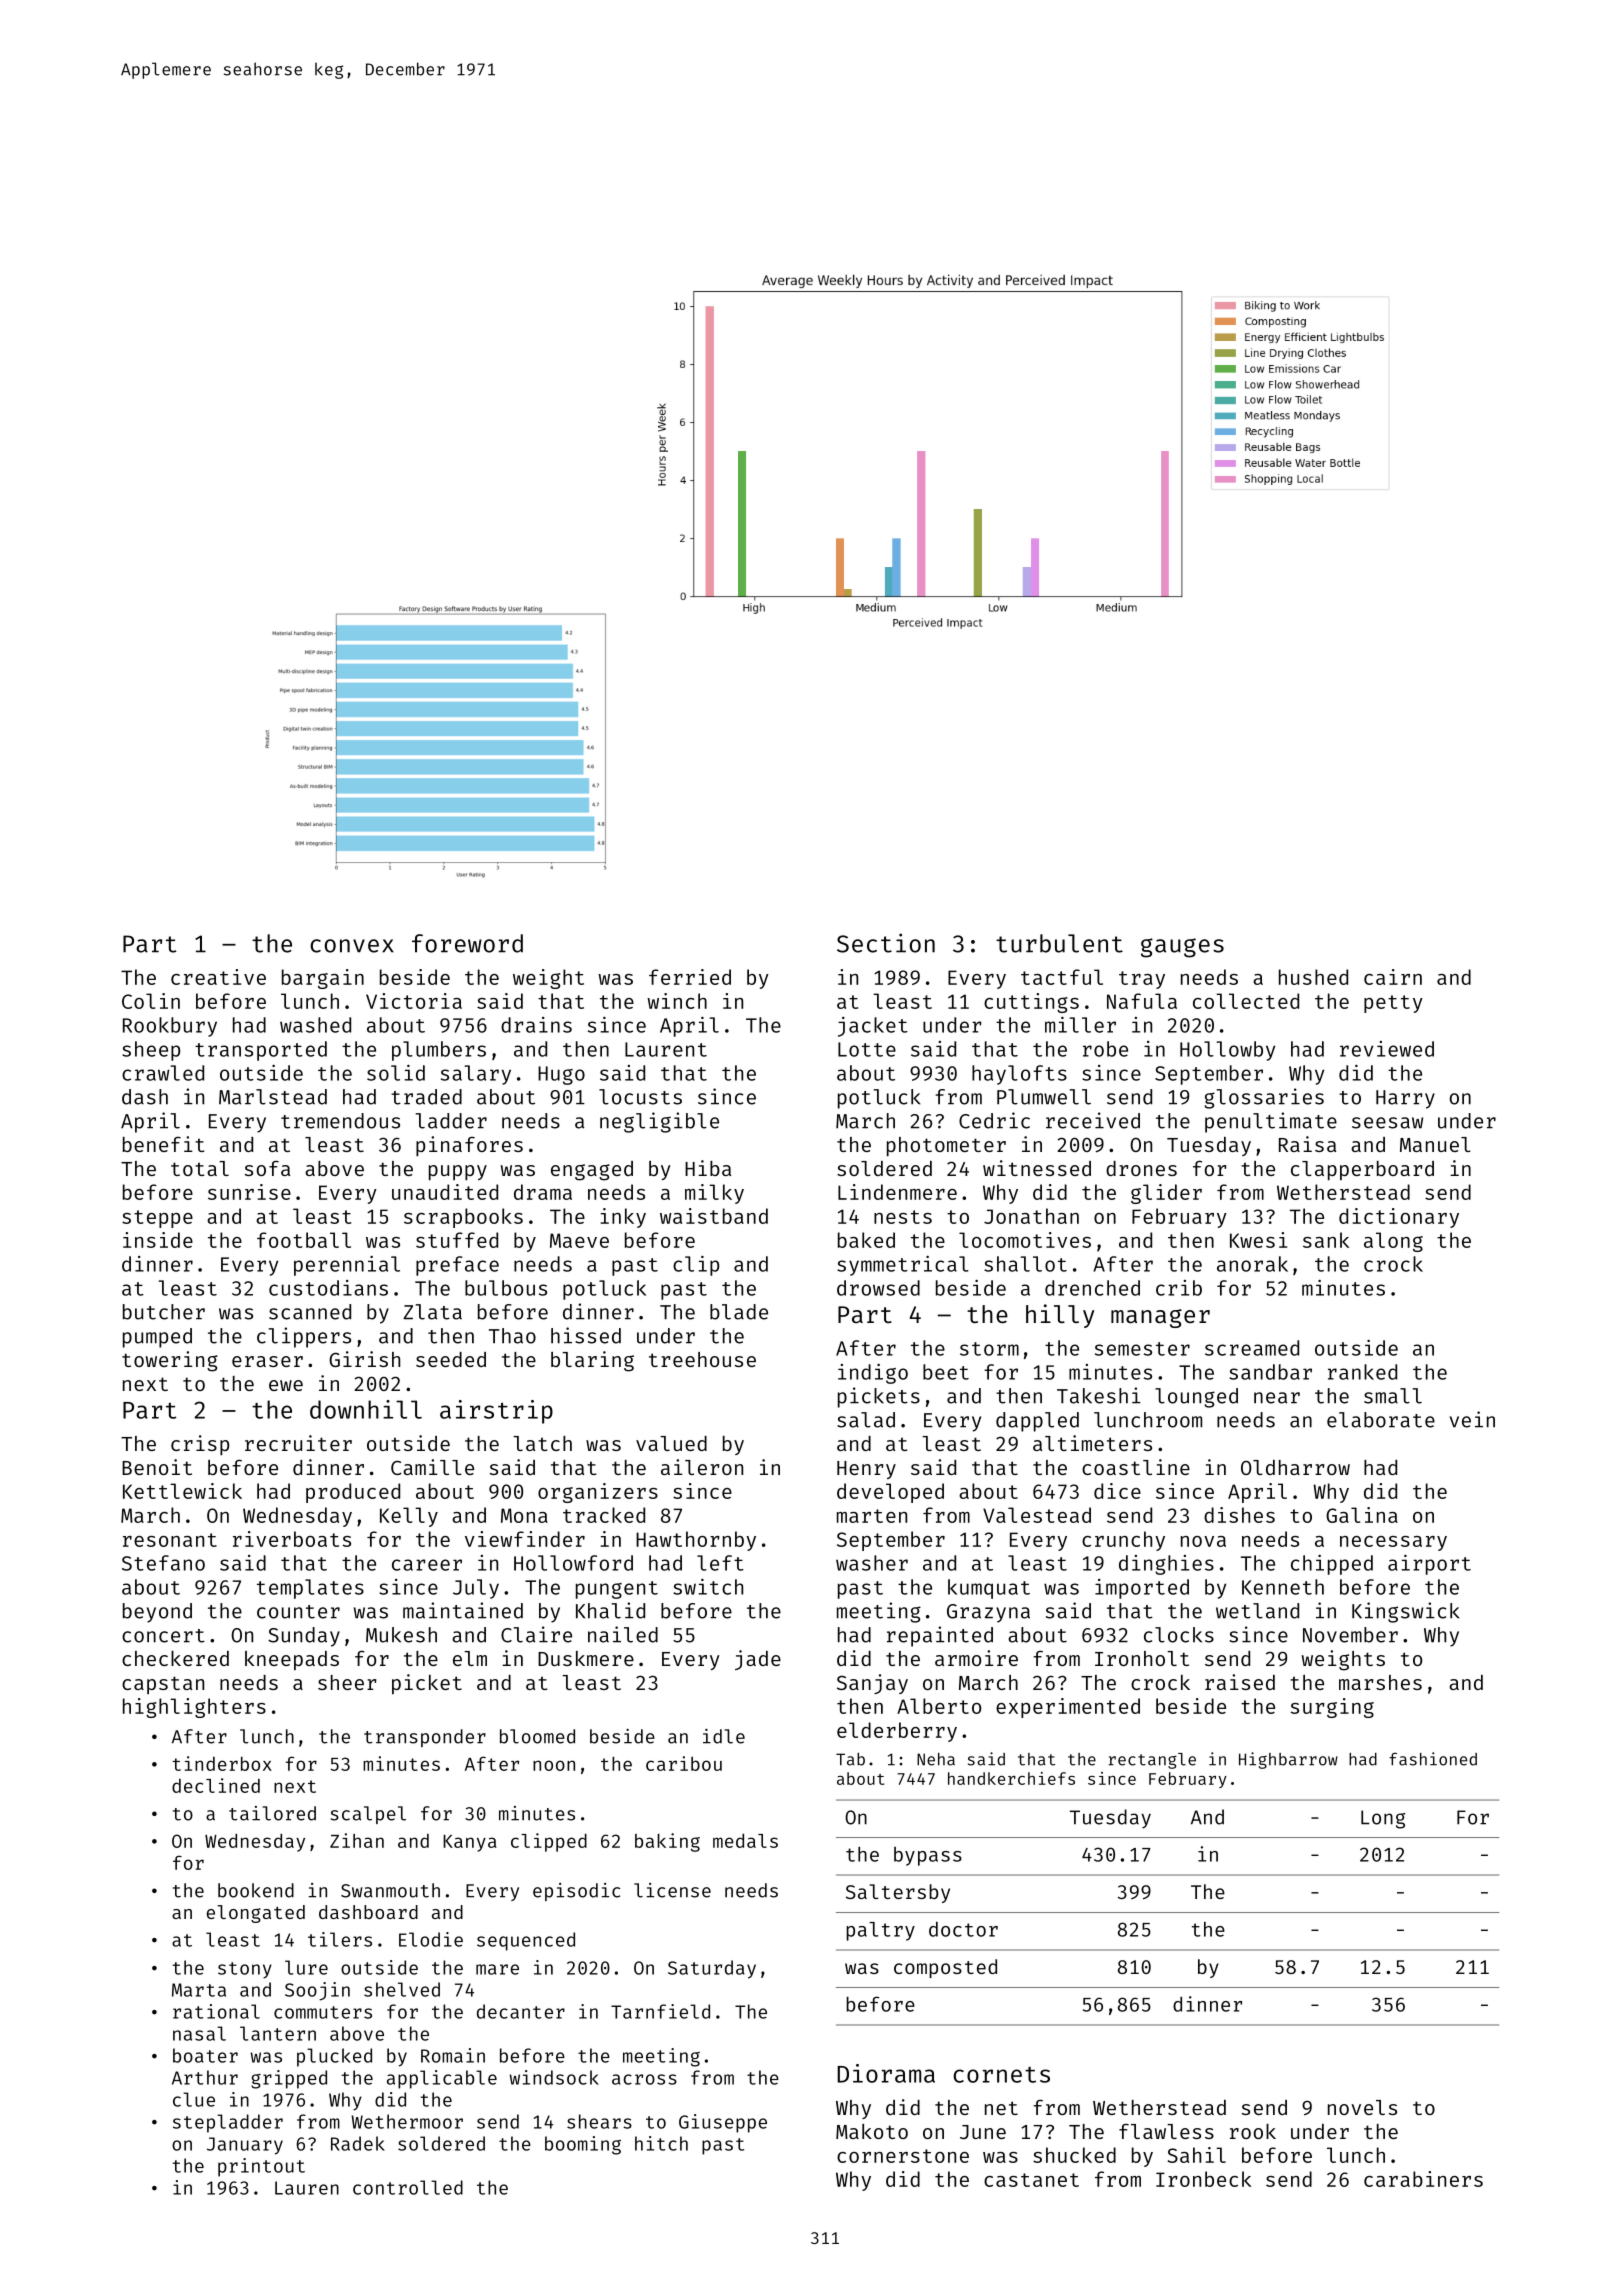 Image resolution: width=1620 pixels, height=2292 pixels. What do you see at coordinates (261, 2167) in the page?
I see `printout` at bounding box center [261, 2167].
